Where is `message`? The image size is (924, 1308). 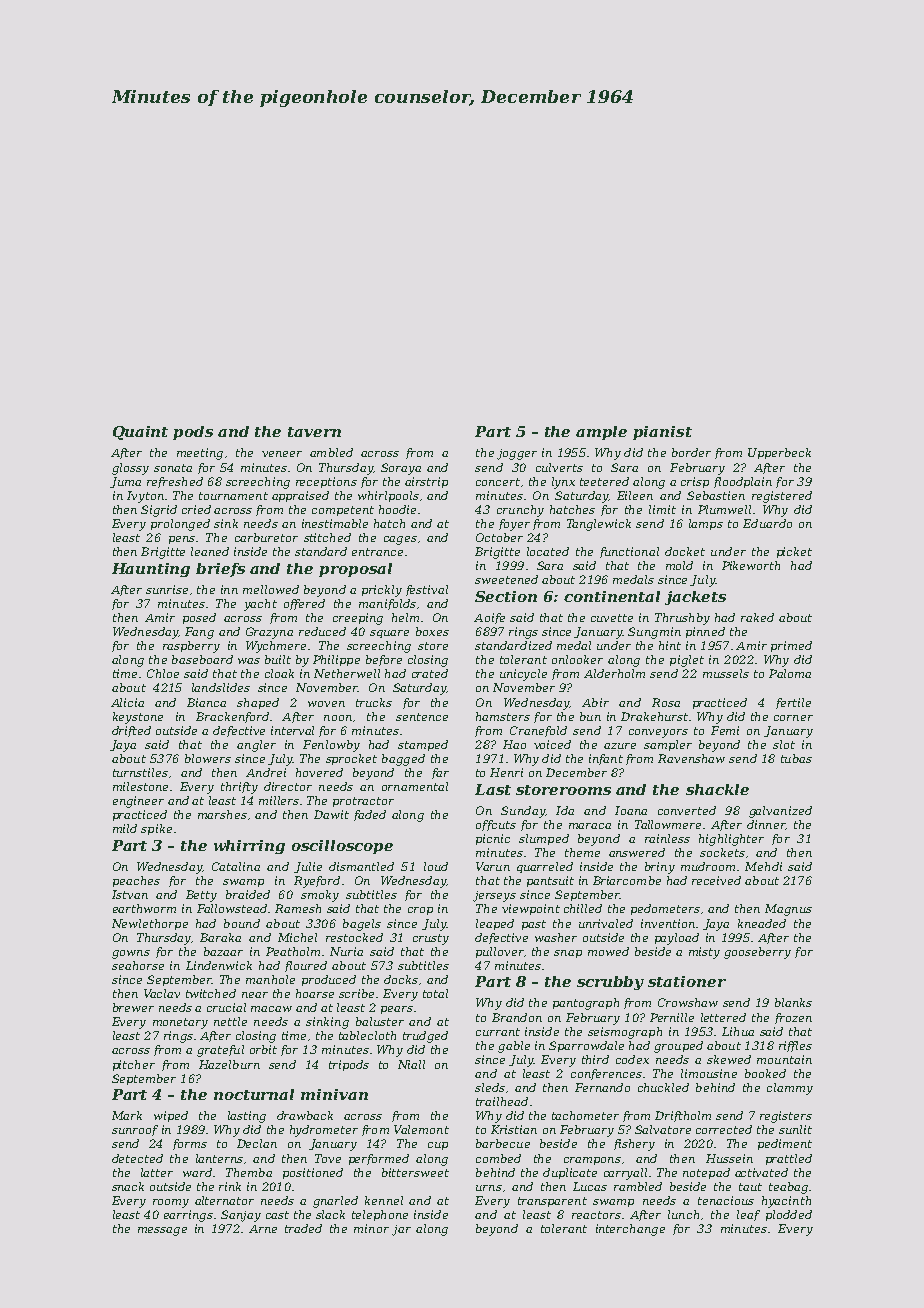
message is located at coordinates (162, 1231).
